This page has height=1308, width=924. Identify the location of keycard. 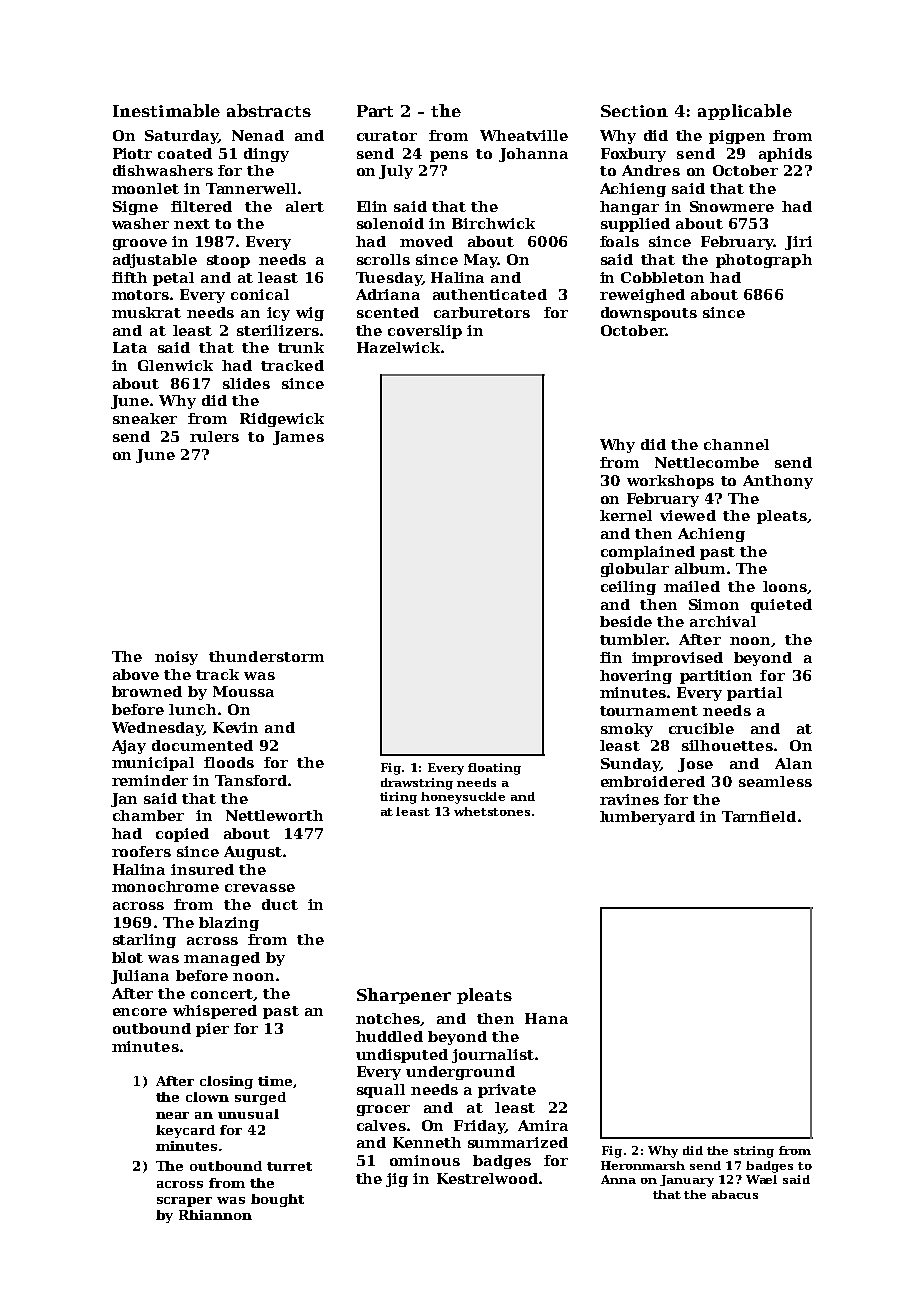
(185, 1131).
